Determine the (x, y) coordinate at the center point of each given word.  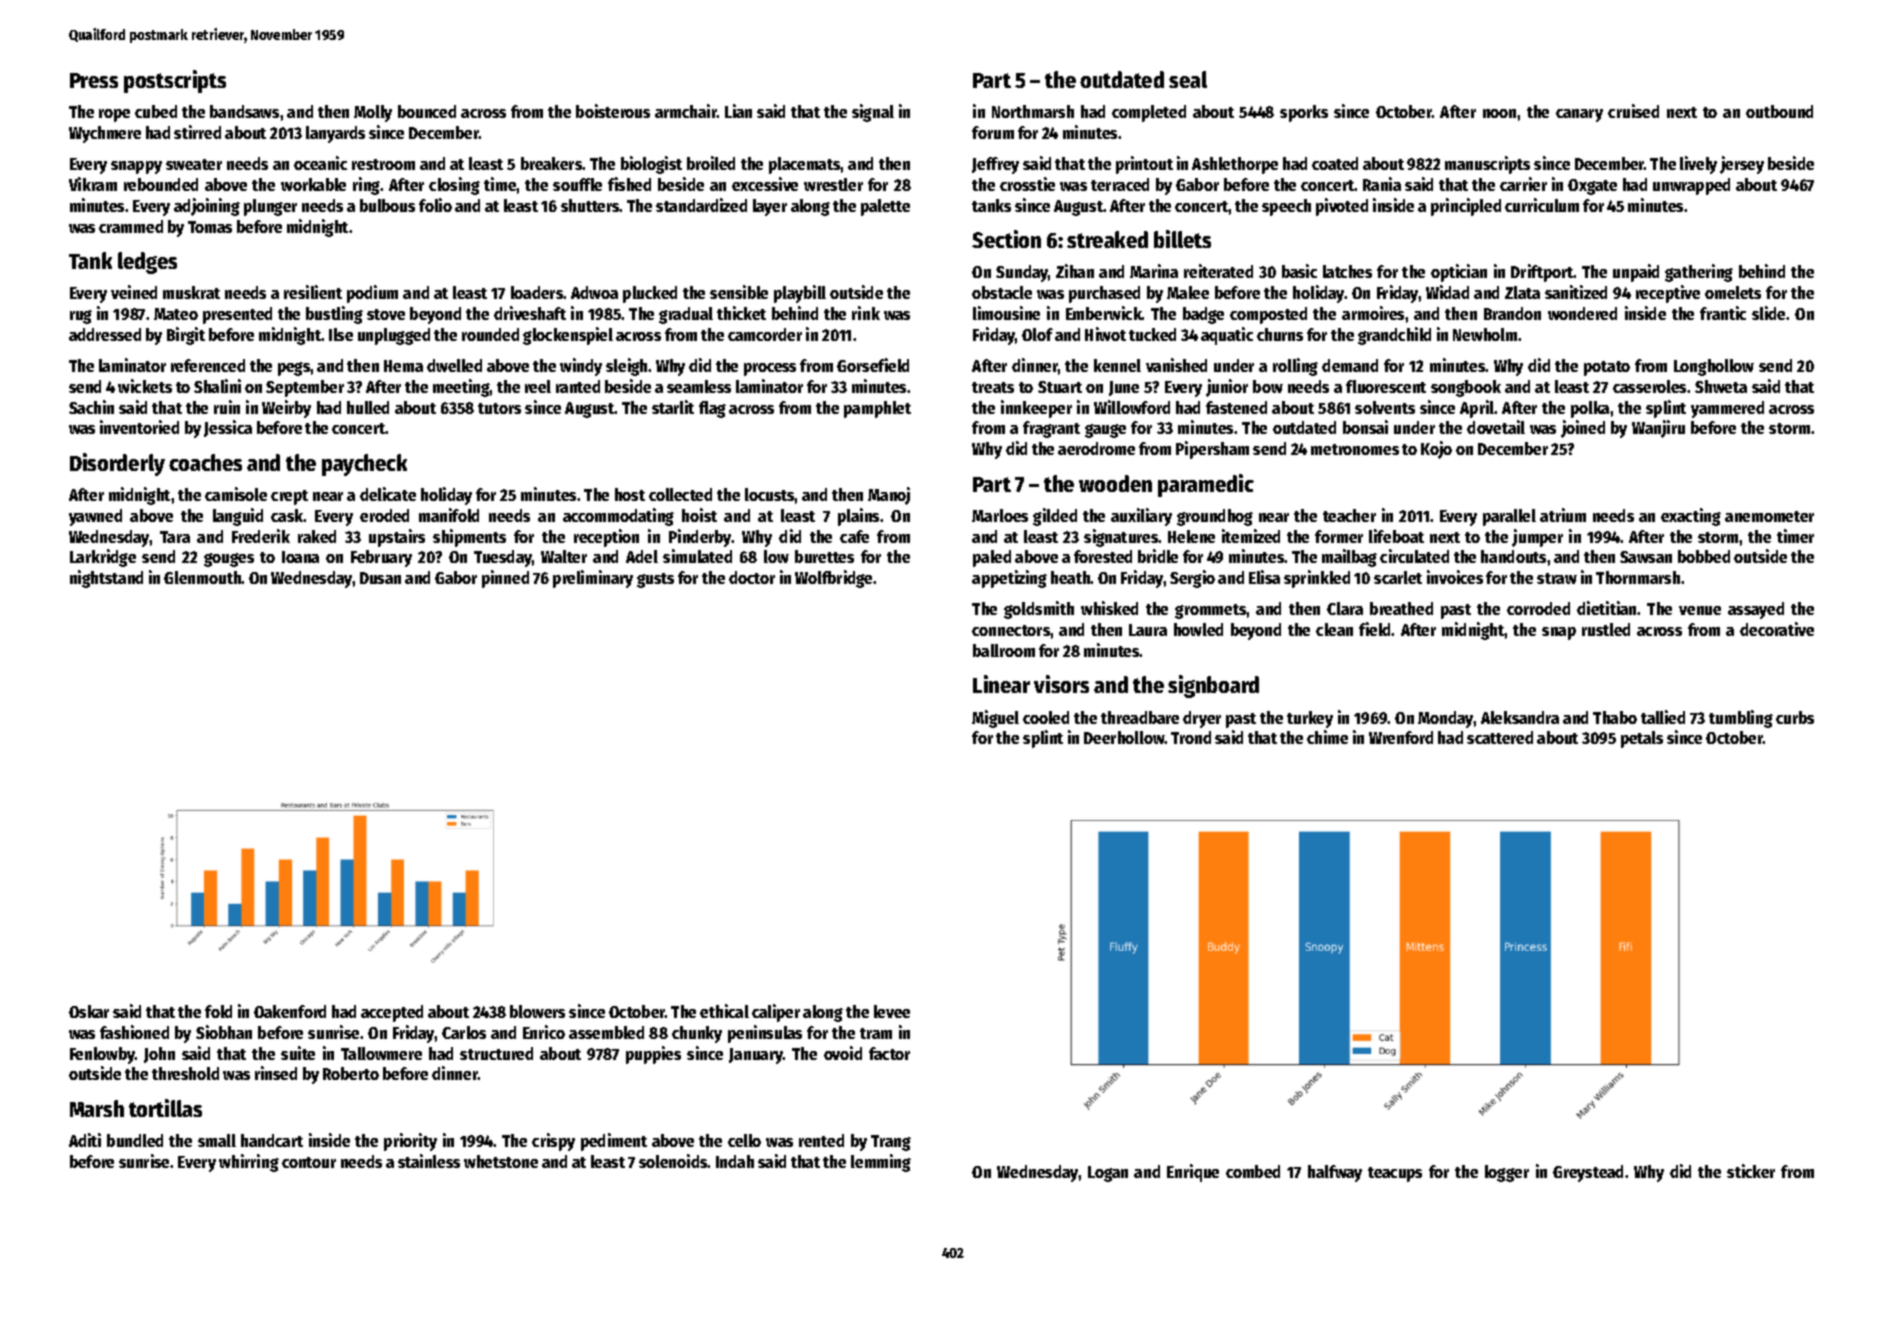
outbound (1779, 111)
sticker (1751, 1171)
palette (885, 207)
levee (892, 1011)
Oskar (89, 1011)
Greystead (1588, 1173)
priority (410, 1142)
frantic (1723, 313)
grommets (1211, 611)
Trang (891, 1143)
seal (1188, 79)
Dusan (380, 578)
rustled (1606, 629)
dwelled (454, 365)
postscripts (175, 81)
